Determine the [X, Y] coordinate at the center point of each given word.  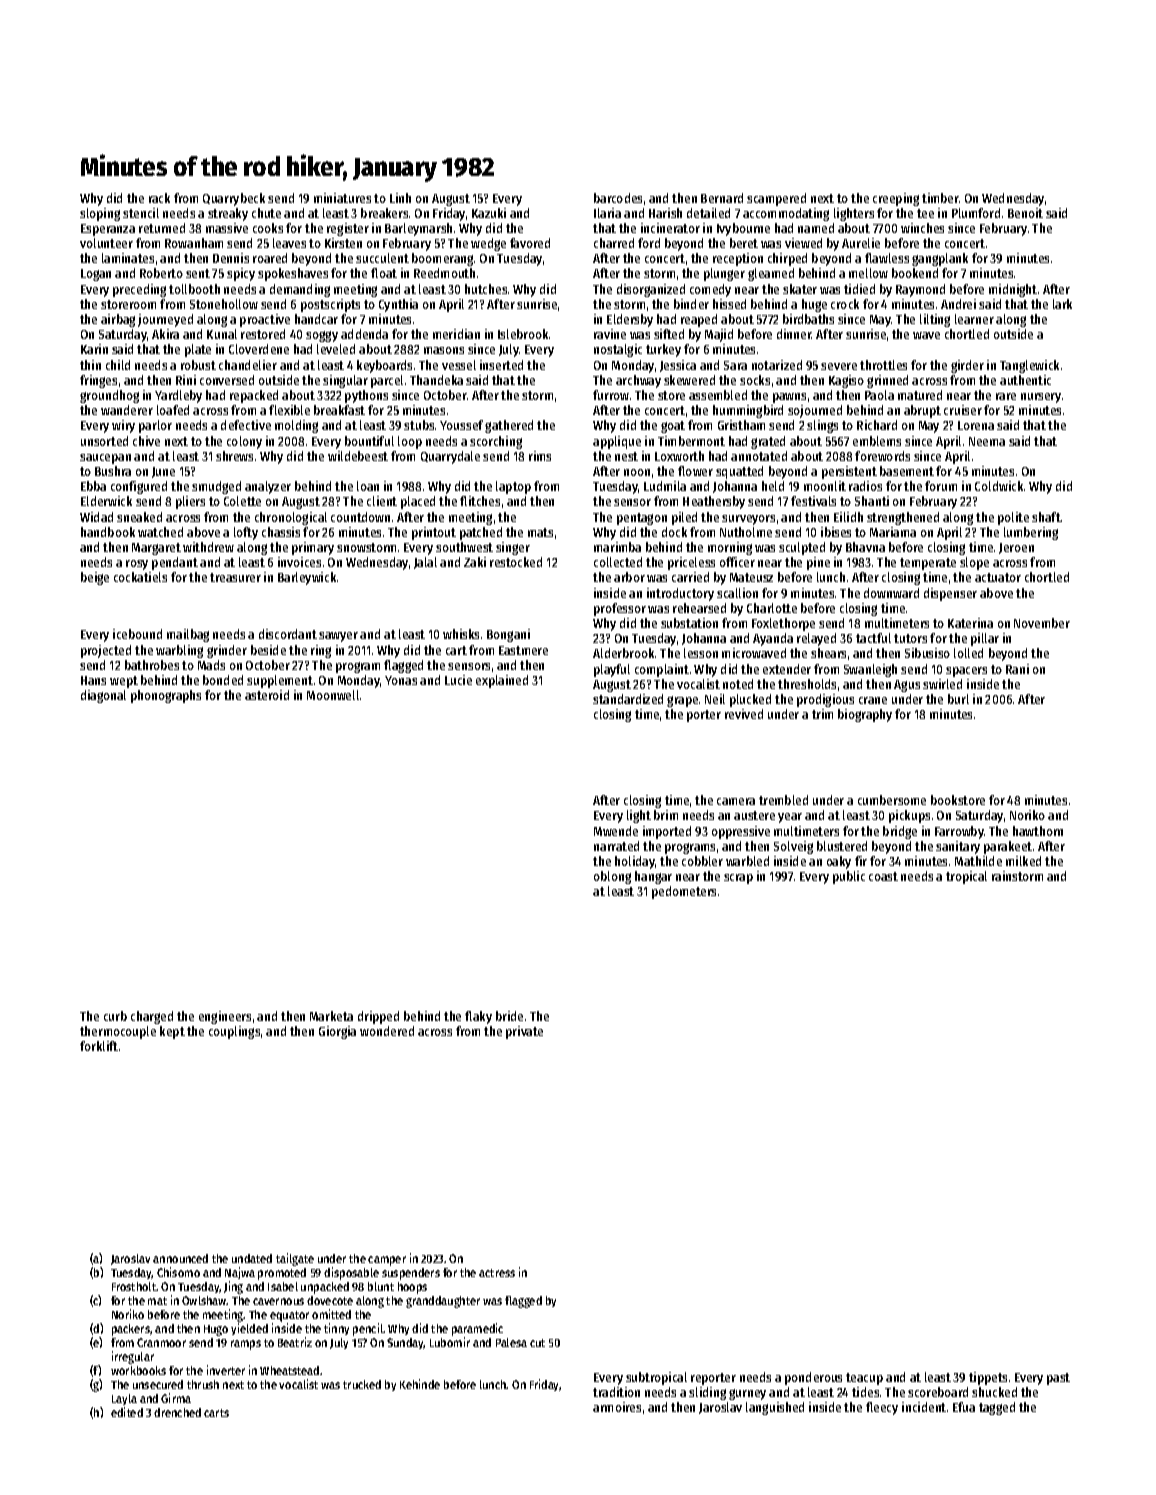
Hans [93, 680]
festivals [813, 501]
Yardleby [178, 396]
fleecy [882, 1408]
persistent [849, 472]
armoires [617, 1407]
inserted [501, 365]
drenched [177, 1412]
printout [434, 533]
